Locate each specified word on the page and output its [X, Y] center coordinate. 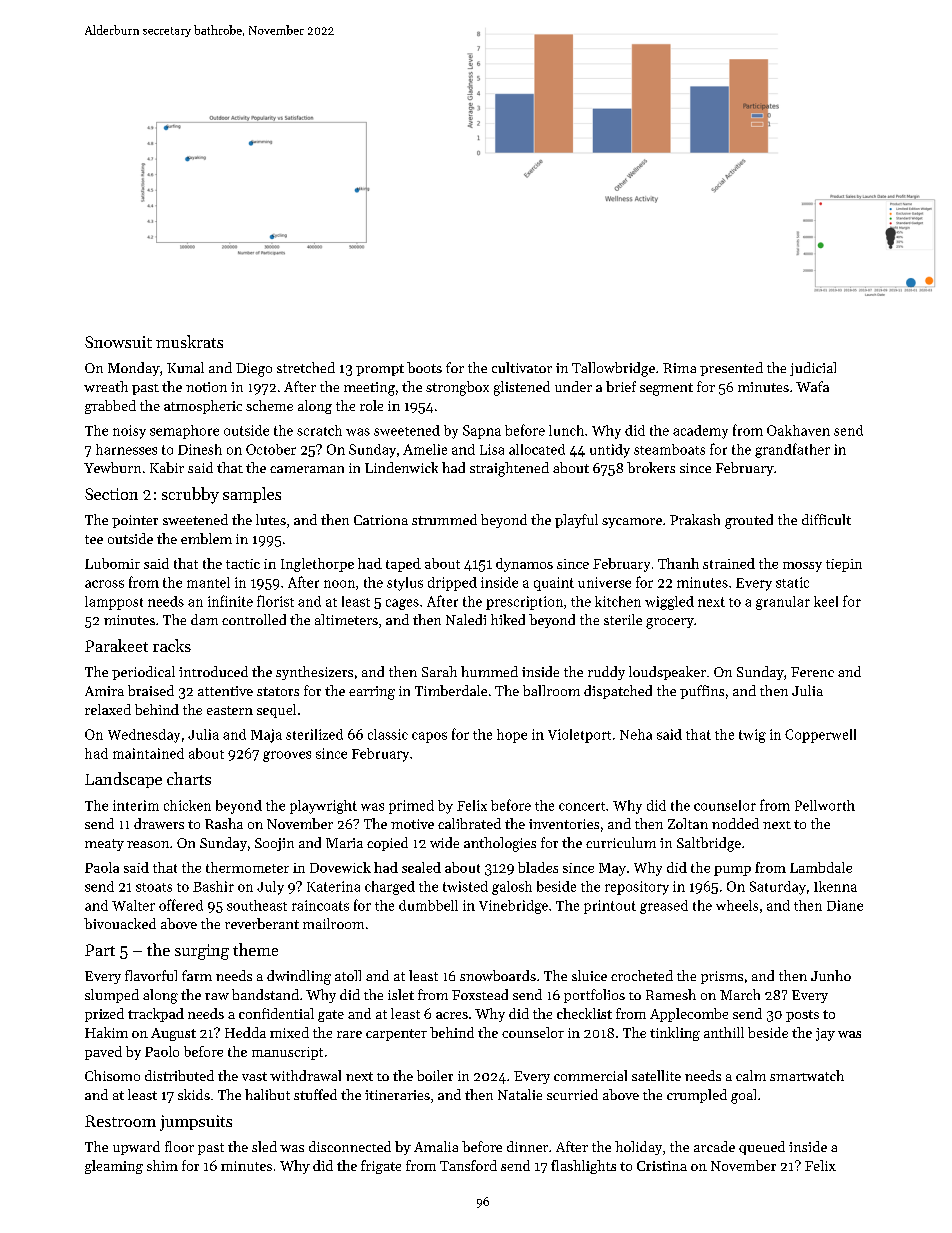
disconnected [350, 1146]
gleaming [114, 1167]
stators [278, 691]
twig [752, 736]
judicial [813, 369]
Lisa [492, 449]
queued [762, 1148]
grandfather [792, 450]
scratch [319, 430]
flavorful [151, 975]
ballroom [551, 690]
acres [452, 1015]
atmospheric [203, 407]
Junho [831, 975]
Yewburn [112, 467]
